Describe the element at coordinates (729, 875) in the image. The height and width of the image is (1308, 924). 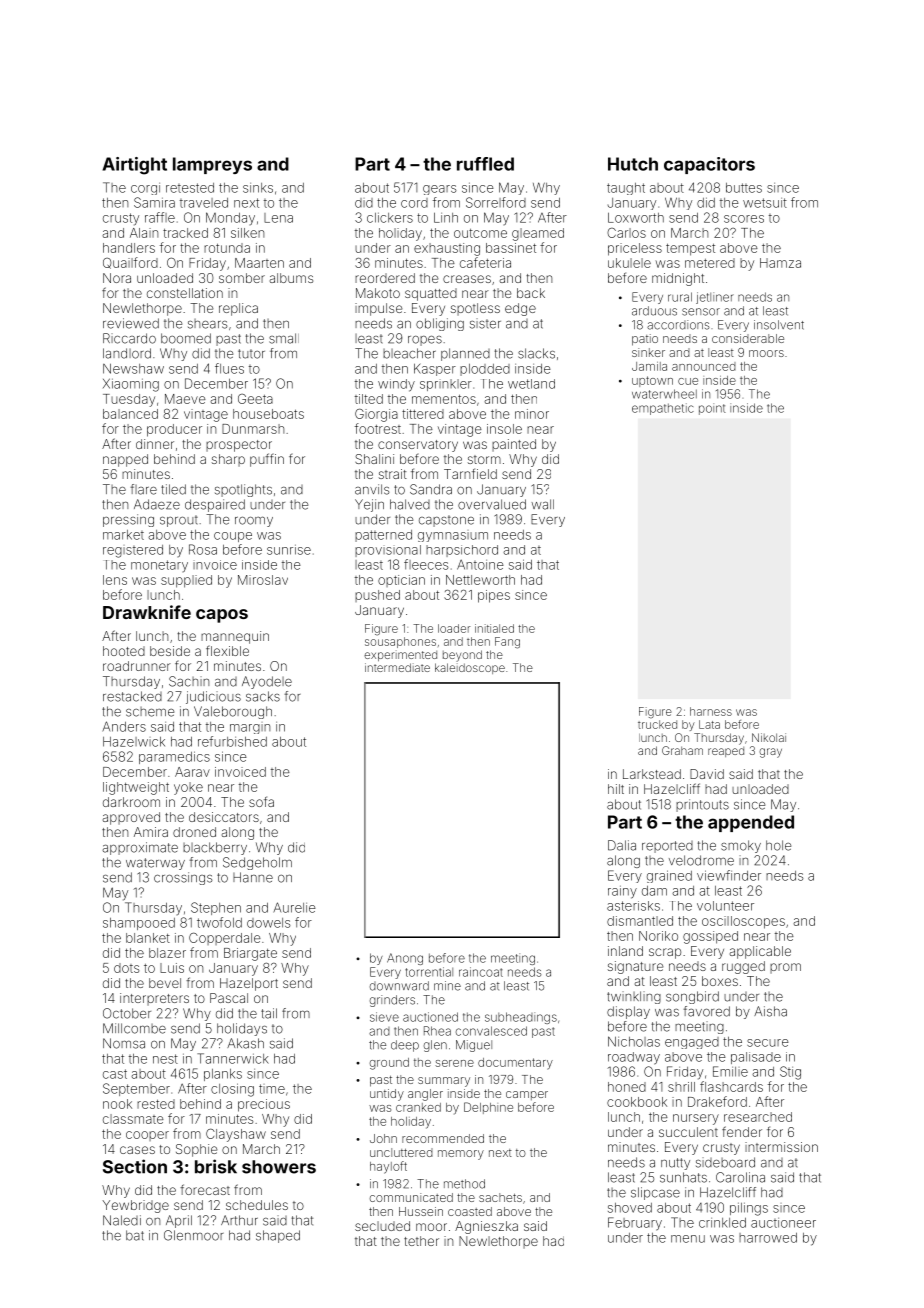
I see `viewfinder` at that location.
